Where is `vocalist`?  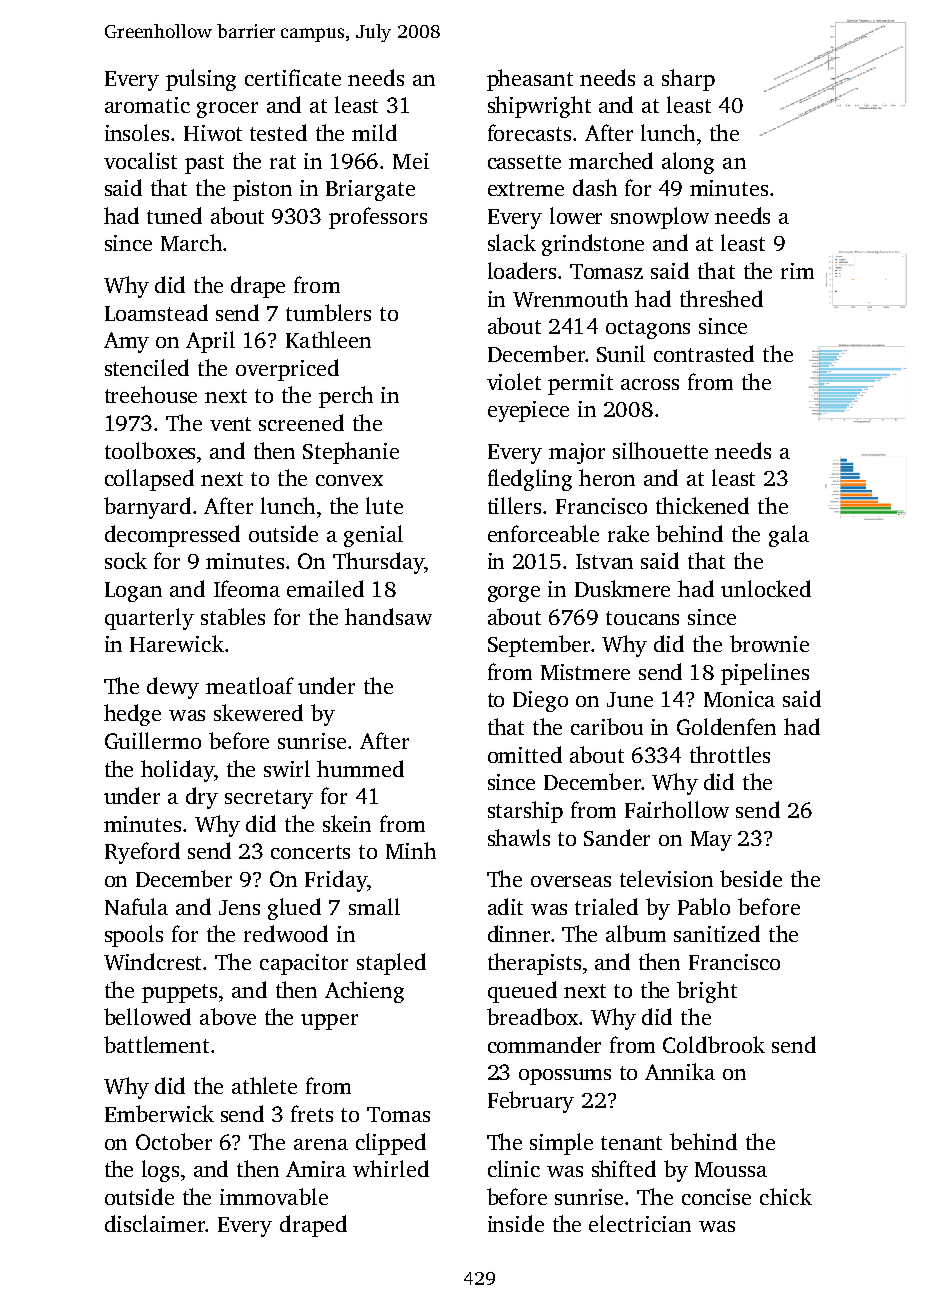 vocalist is located at coordinates (140, 160).
